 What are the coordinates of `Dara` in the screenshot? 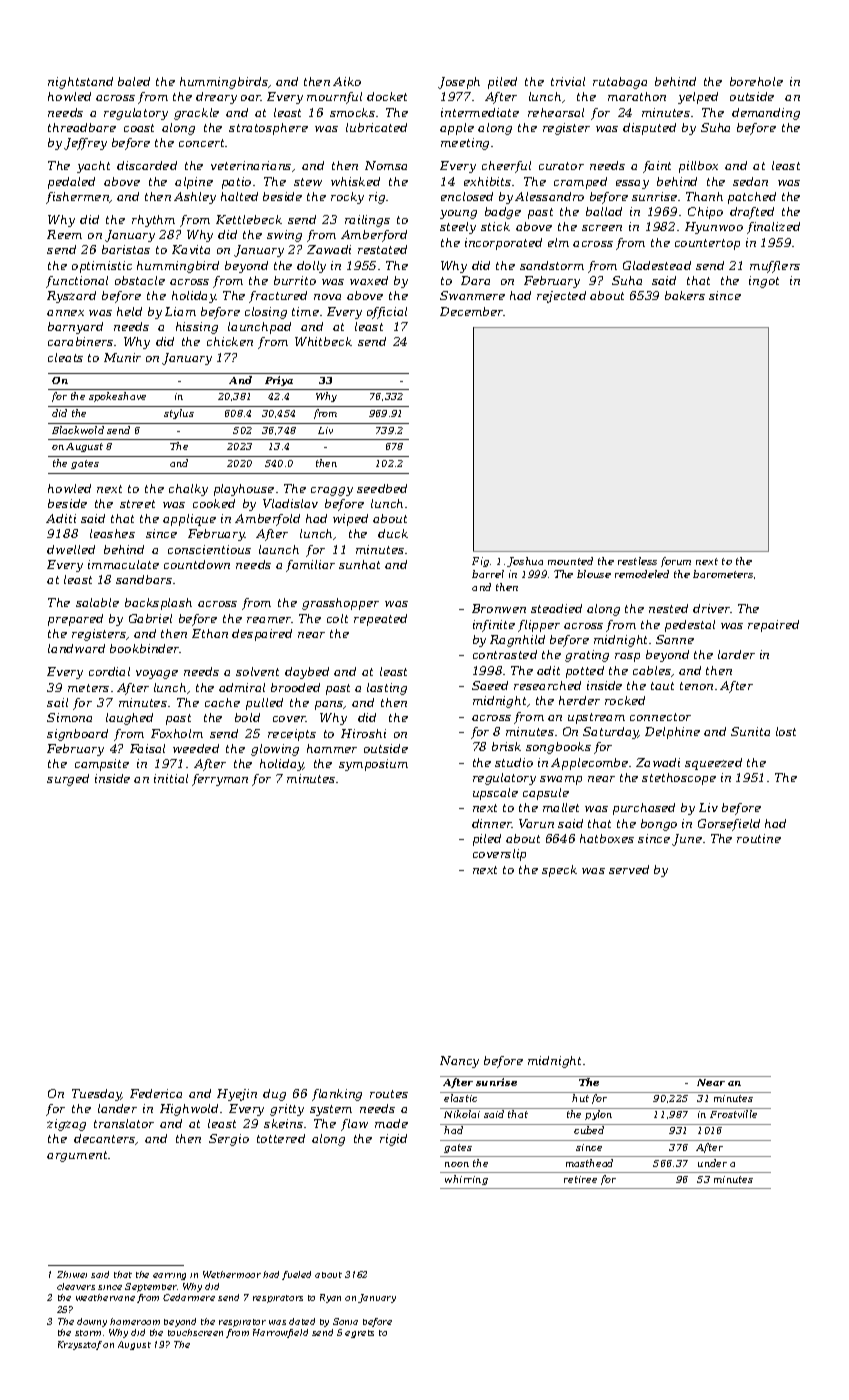 It's located at (475, 280).
